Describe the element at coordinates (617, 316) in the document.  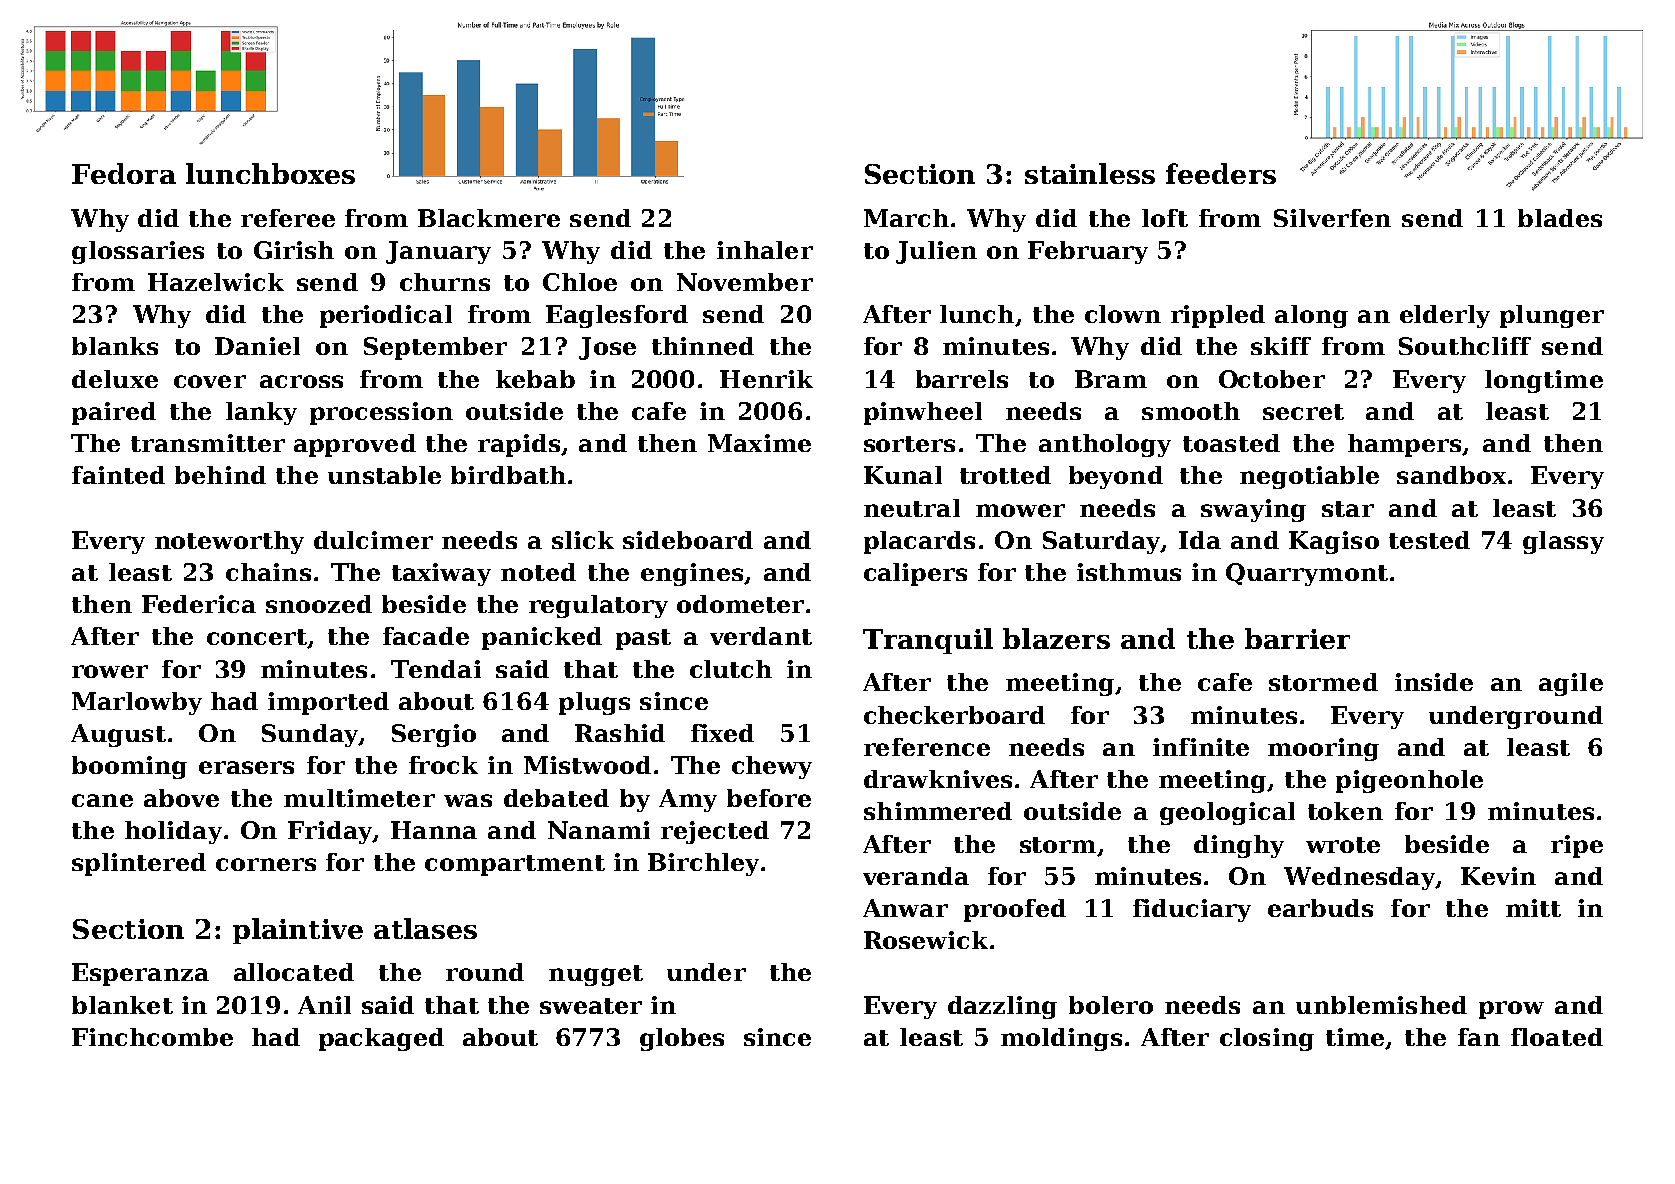
I see `Eaglesford` at that location.
